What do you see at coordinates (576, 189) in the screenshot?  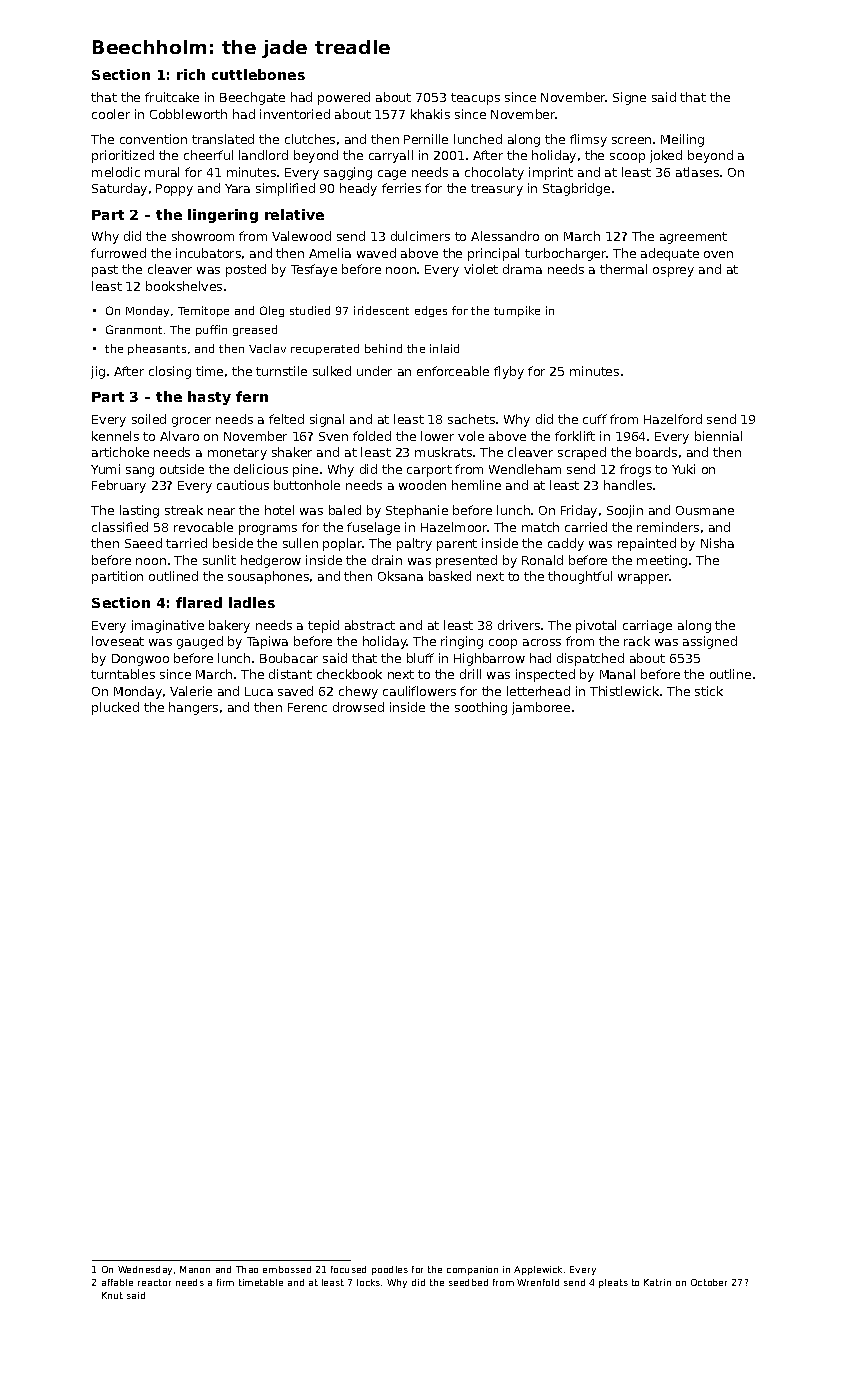 I see `Stagbridge` at bounding box center [576, 189].
